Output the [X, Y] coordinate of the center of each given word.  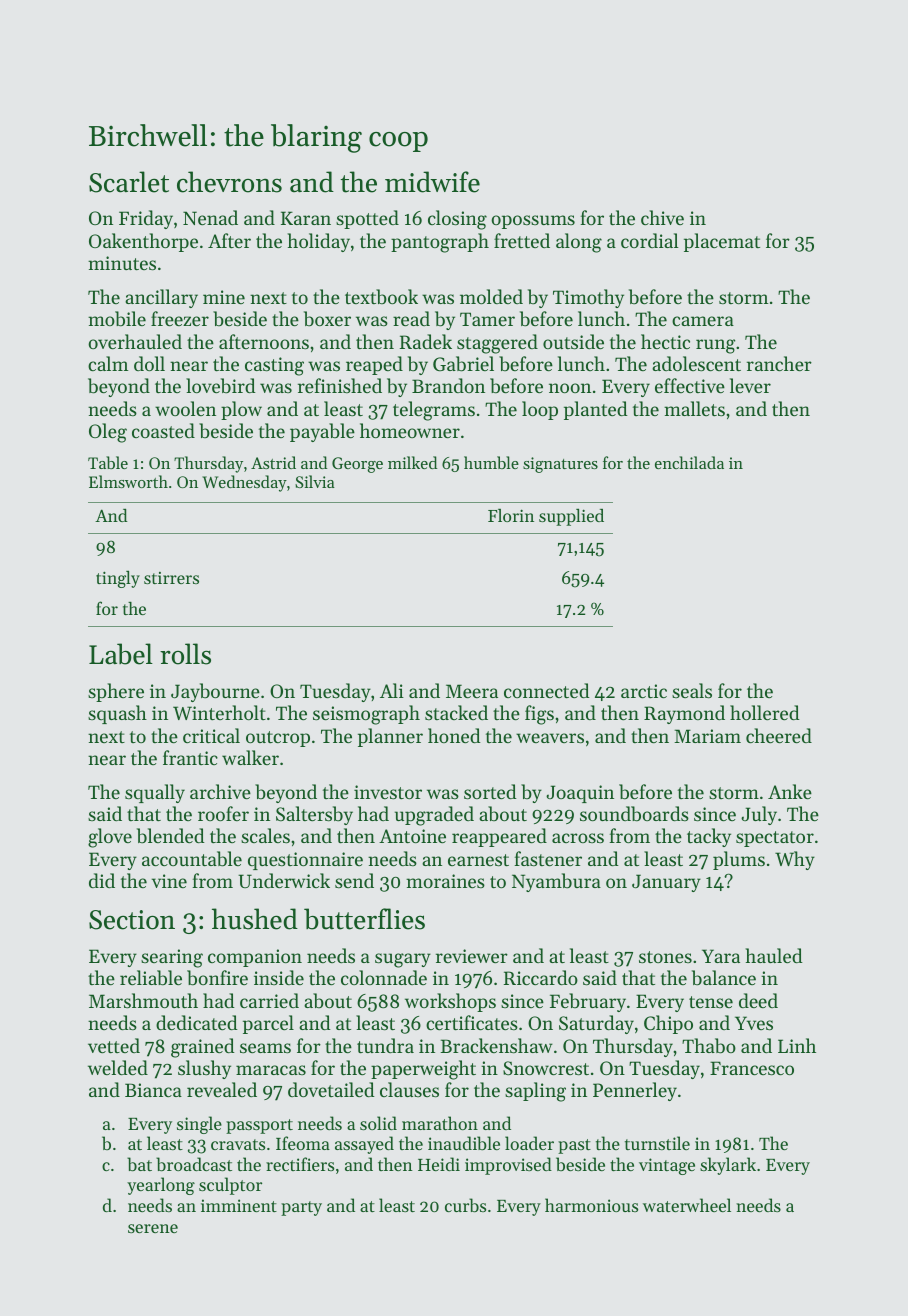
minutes [122, 263]
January [666, 883]
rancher [779, 363]
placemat [722, 242]
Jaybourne [215, 692]
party [301, 1208]
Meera [472, 691]
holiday [318, 242]
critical [211, 735]
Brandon [448, 385]
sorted [490, 791]
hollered [765, 712]
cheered [779, 735]
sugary [403, 960]
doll [149, 363]
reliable [151, 978]
